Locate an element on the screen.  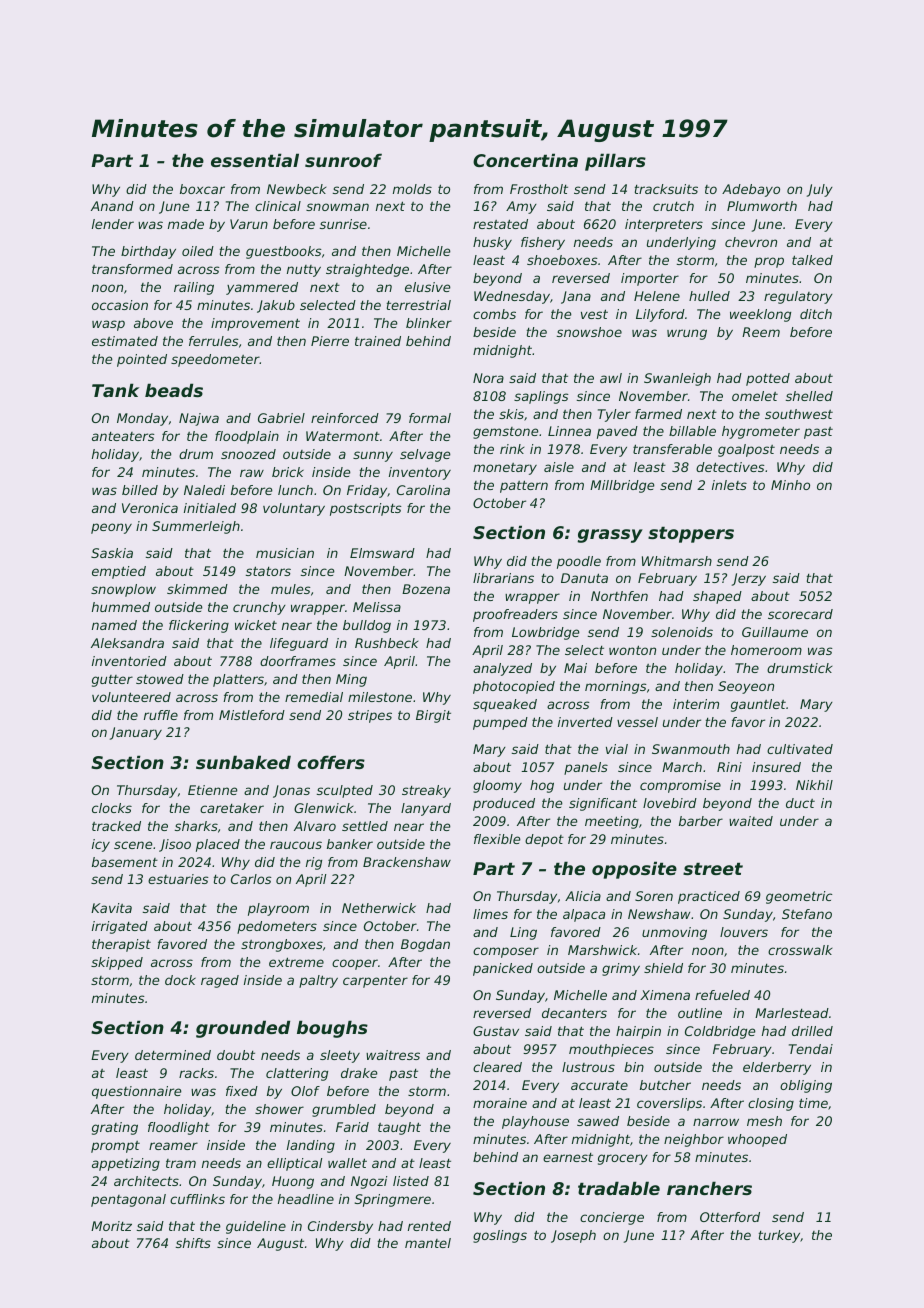
Frostholt is located at coordinates (539, 189).
